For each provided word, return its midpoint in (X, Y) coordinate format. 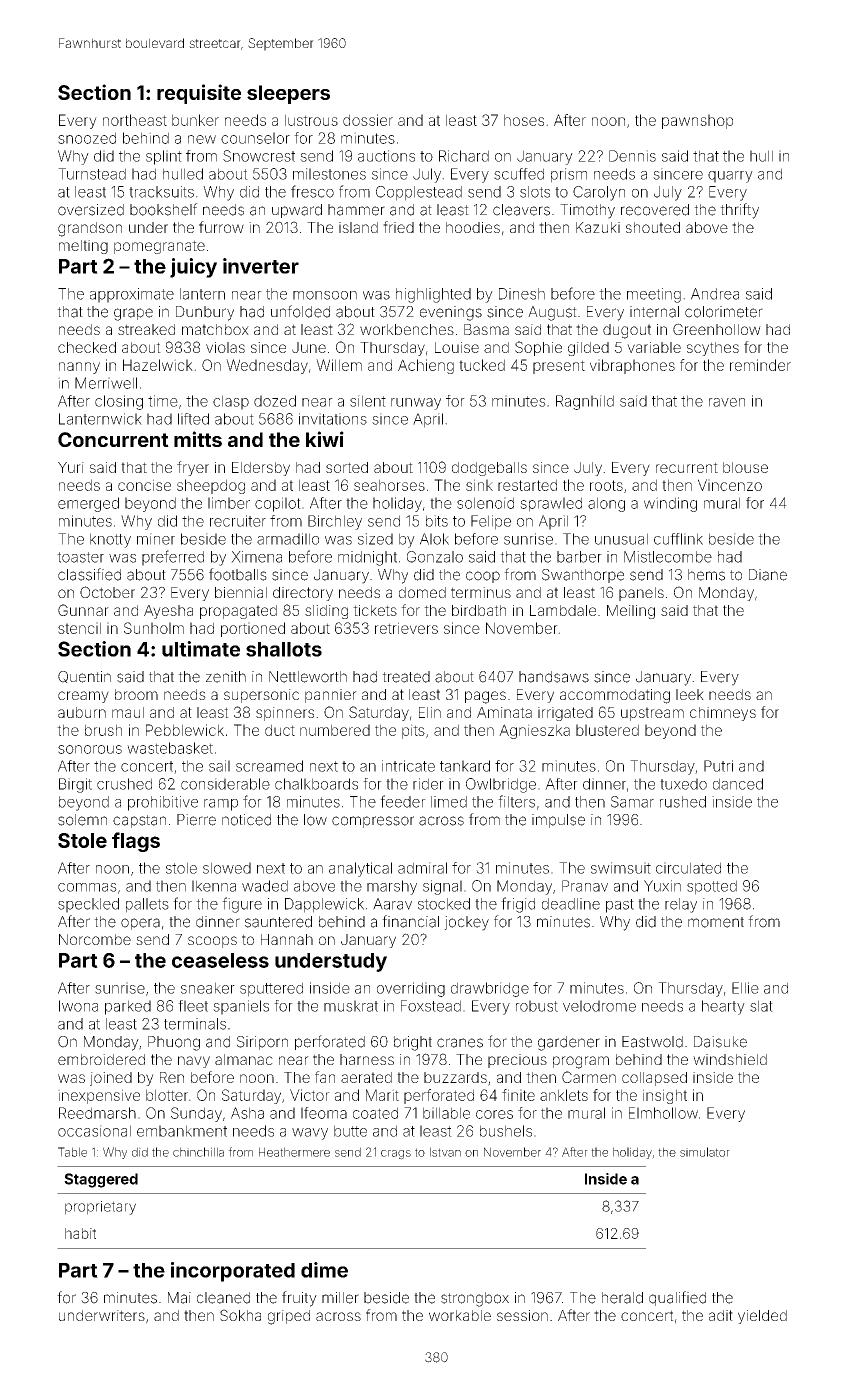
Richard (464, 156)
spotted (712, 887)
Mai (179, 1298)
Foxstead (431, 1006)
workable (460, 1315)
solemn (82, 820)
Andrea (715, 294)
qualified (677, 1298)
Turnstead (92, 174)
